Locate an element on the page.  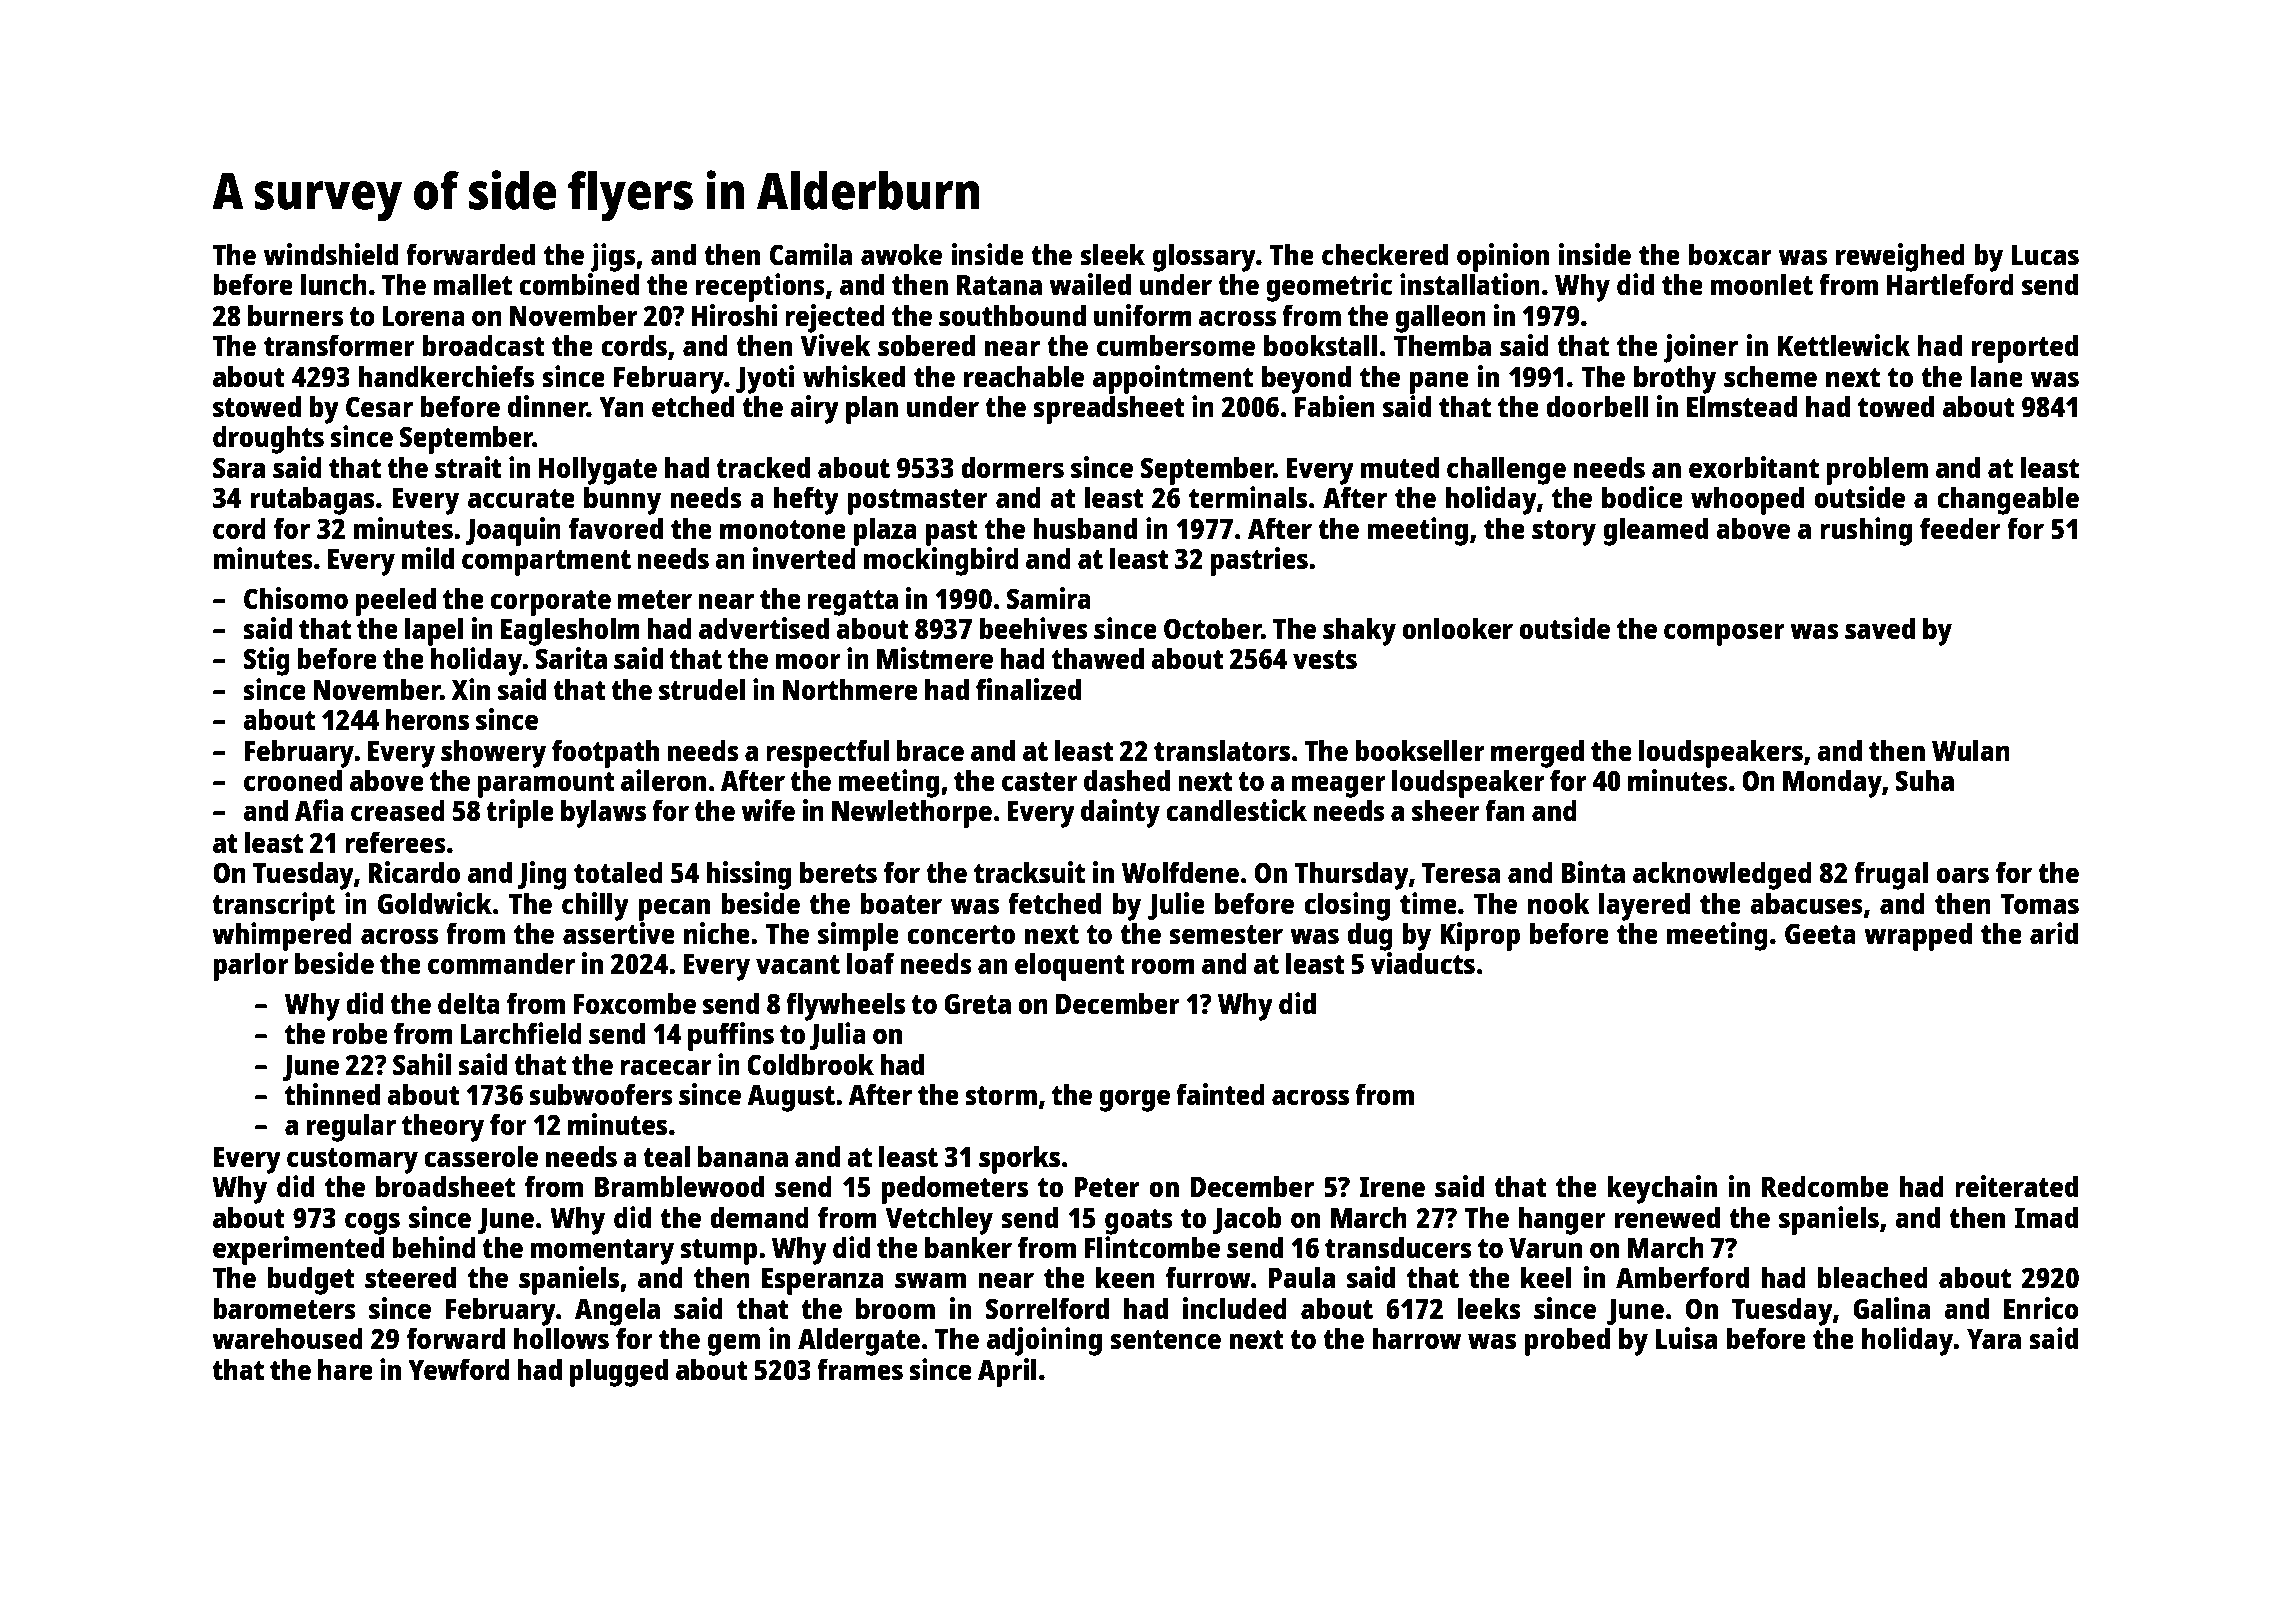
challenge is located at coordinates (1506, 470).
